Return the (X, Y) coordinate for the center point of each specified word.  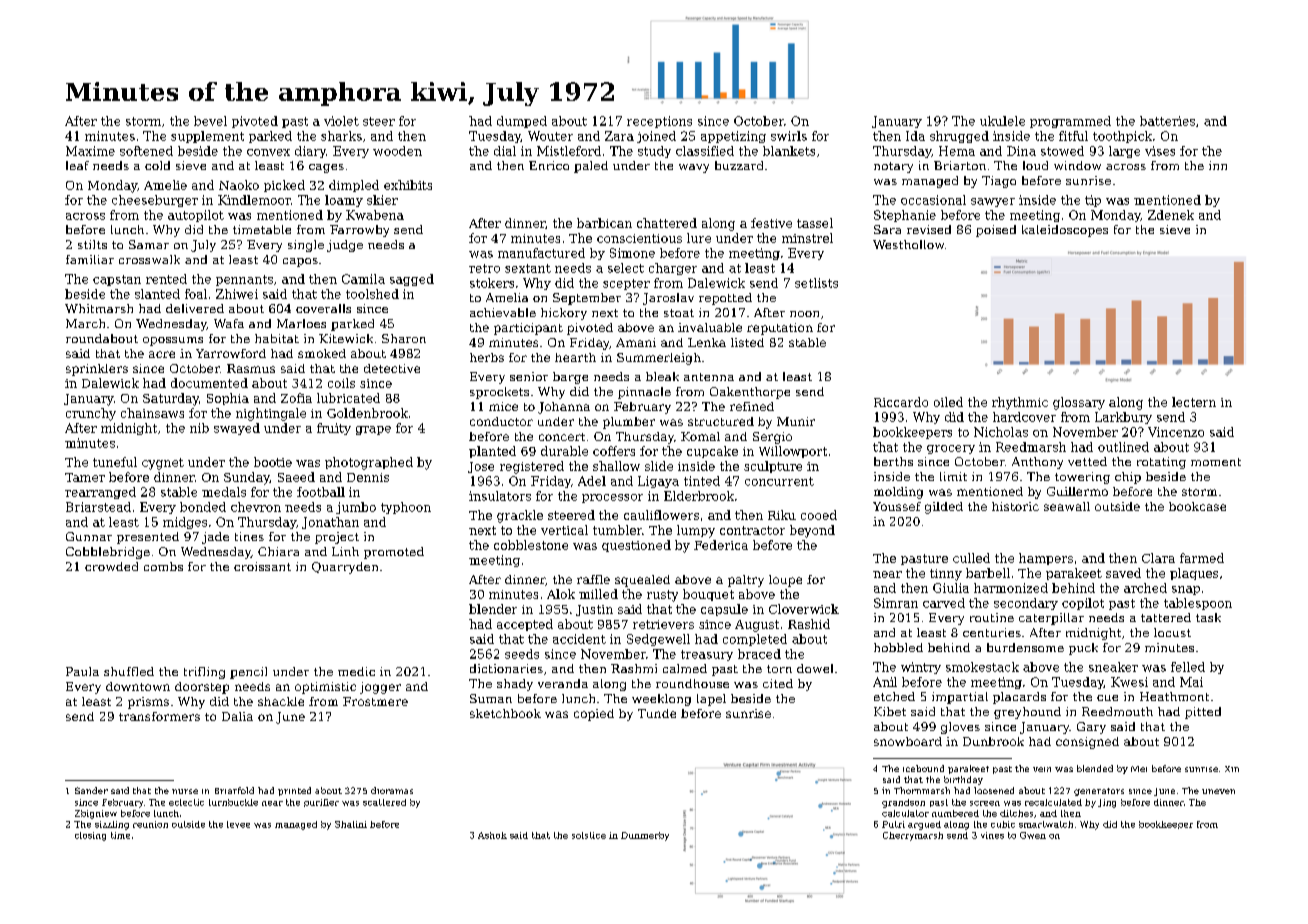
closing (90, 836)
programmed (1070, 122)
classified (705, 151)
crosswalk (149, 259)
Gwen (1033, 835)
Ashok (492, 835)
